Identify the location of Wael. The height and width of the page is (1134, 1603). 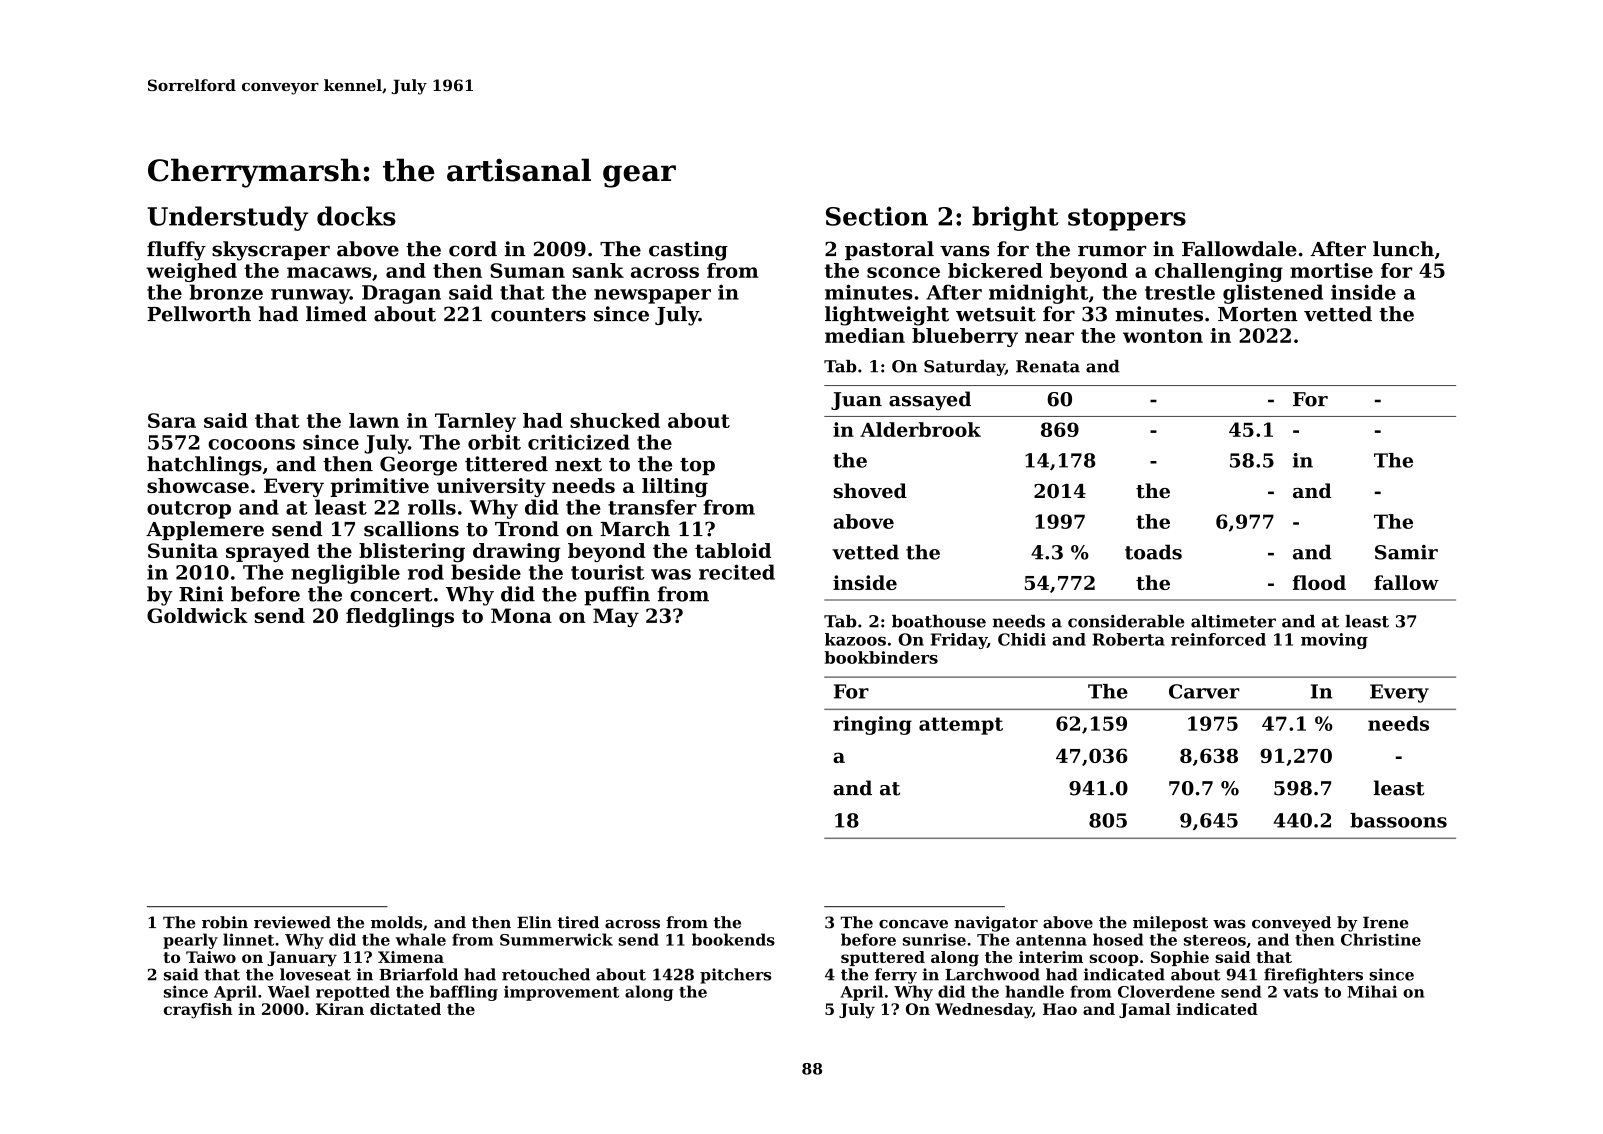
(289, 991).
